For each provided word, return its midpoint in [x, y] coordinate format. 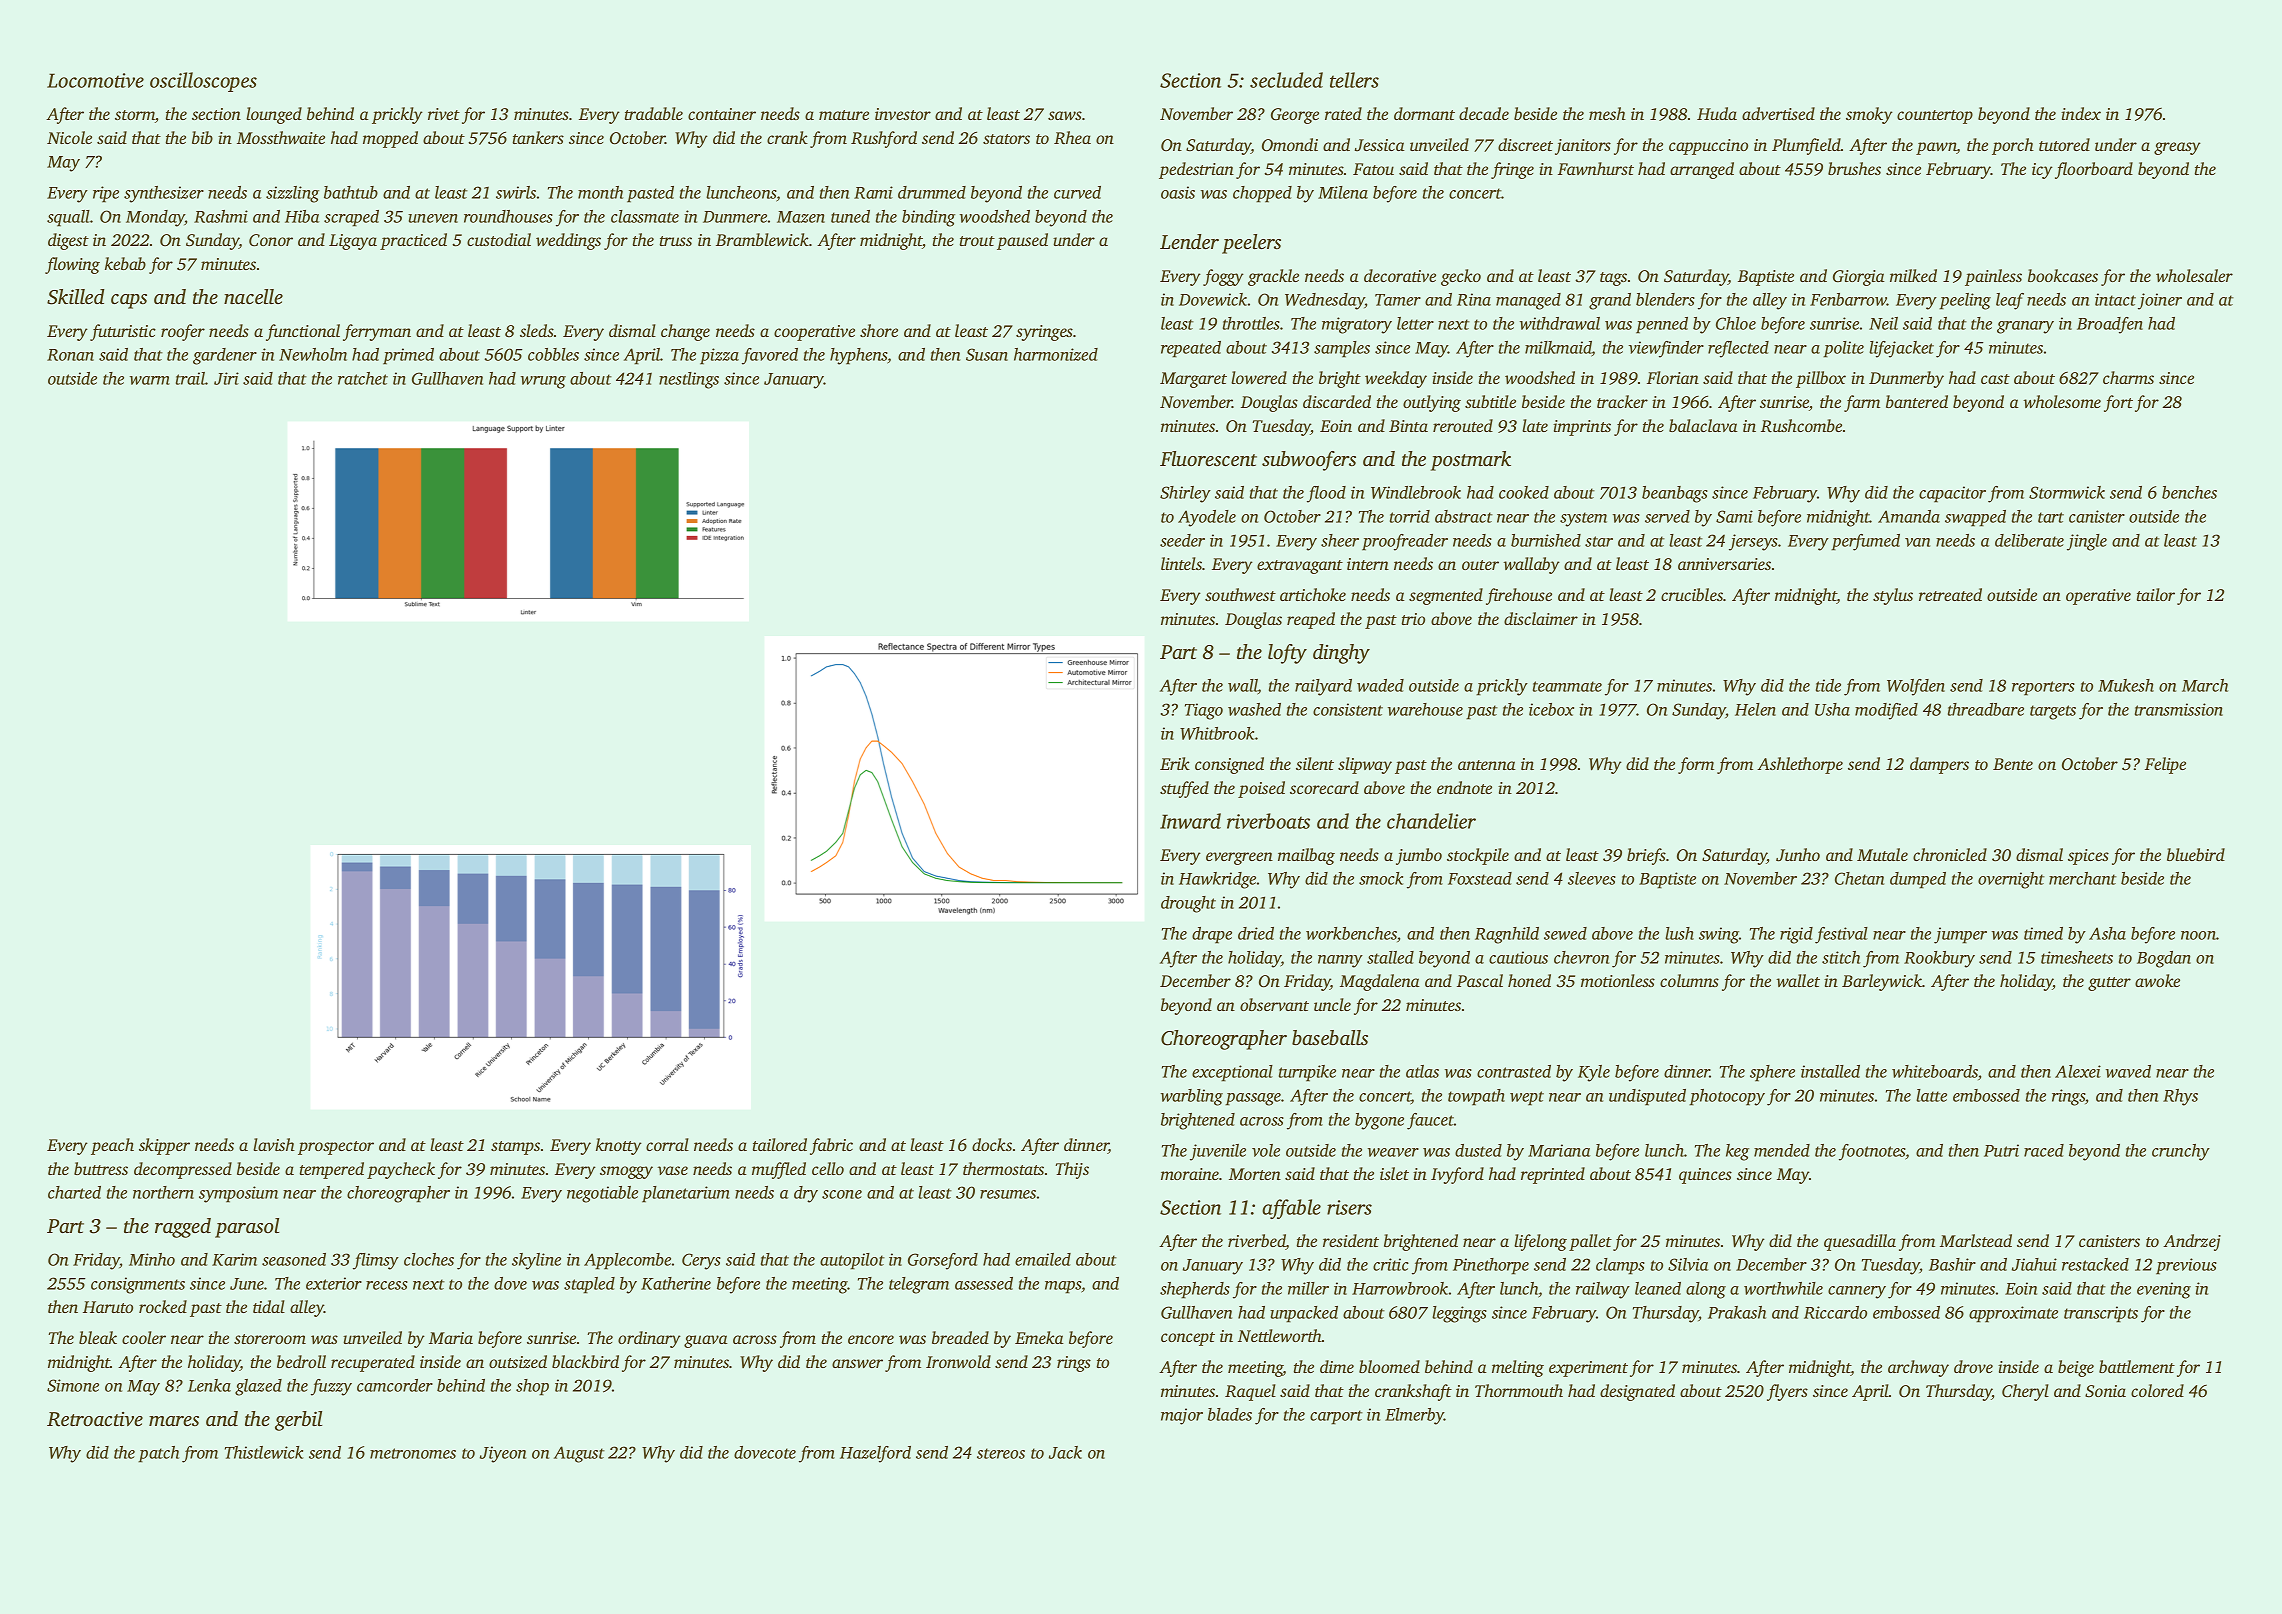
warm [150, 380]
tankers [538, 137]
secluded [1286, 80]
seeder [1182, 540]
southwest [1240, 594]
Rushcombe [1801, 426]
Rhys [2180, 1097]
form [1696, 765]
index [2081, 113]
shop [532, 1387]
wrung [543, 382]
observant [1274, 1004]
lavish [274, 1144]
